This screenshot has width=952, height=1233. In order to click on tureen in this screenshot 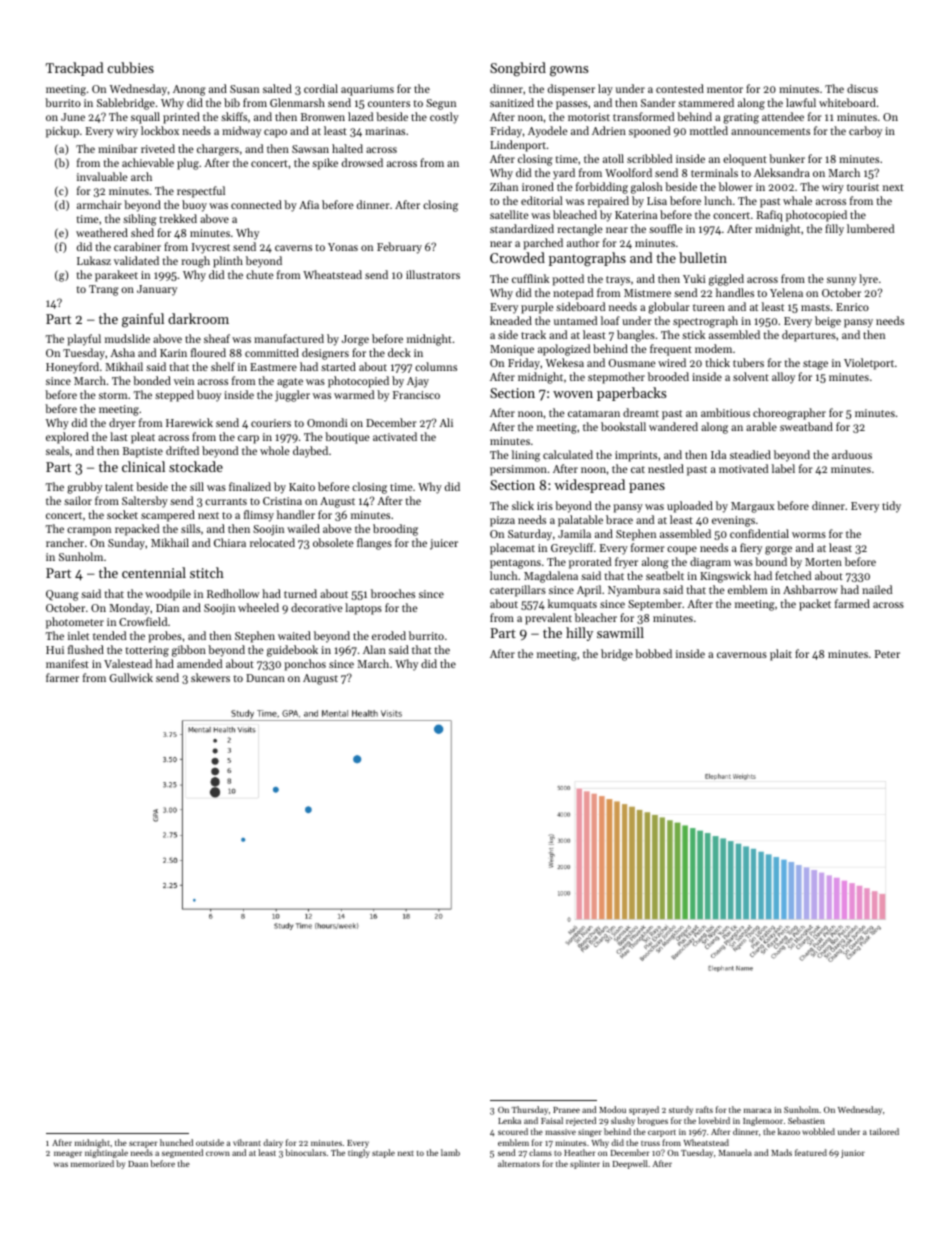, I will do `click(709, 307)`.
